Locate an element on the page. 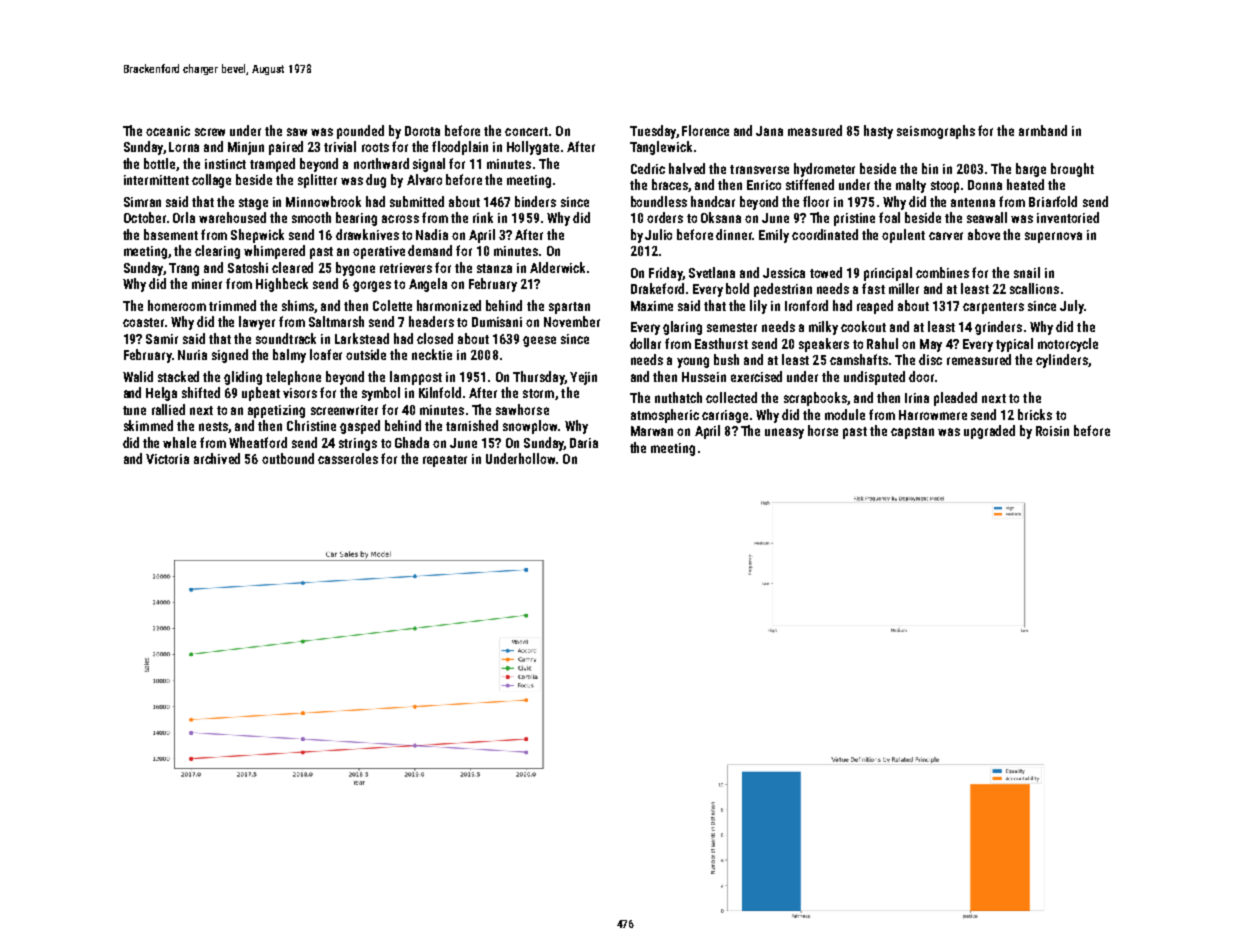  miner is located at coordinates (207, 284).
